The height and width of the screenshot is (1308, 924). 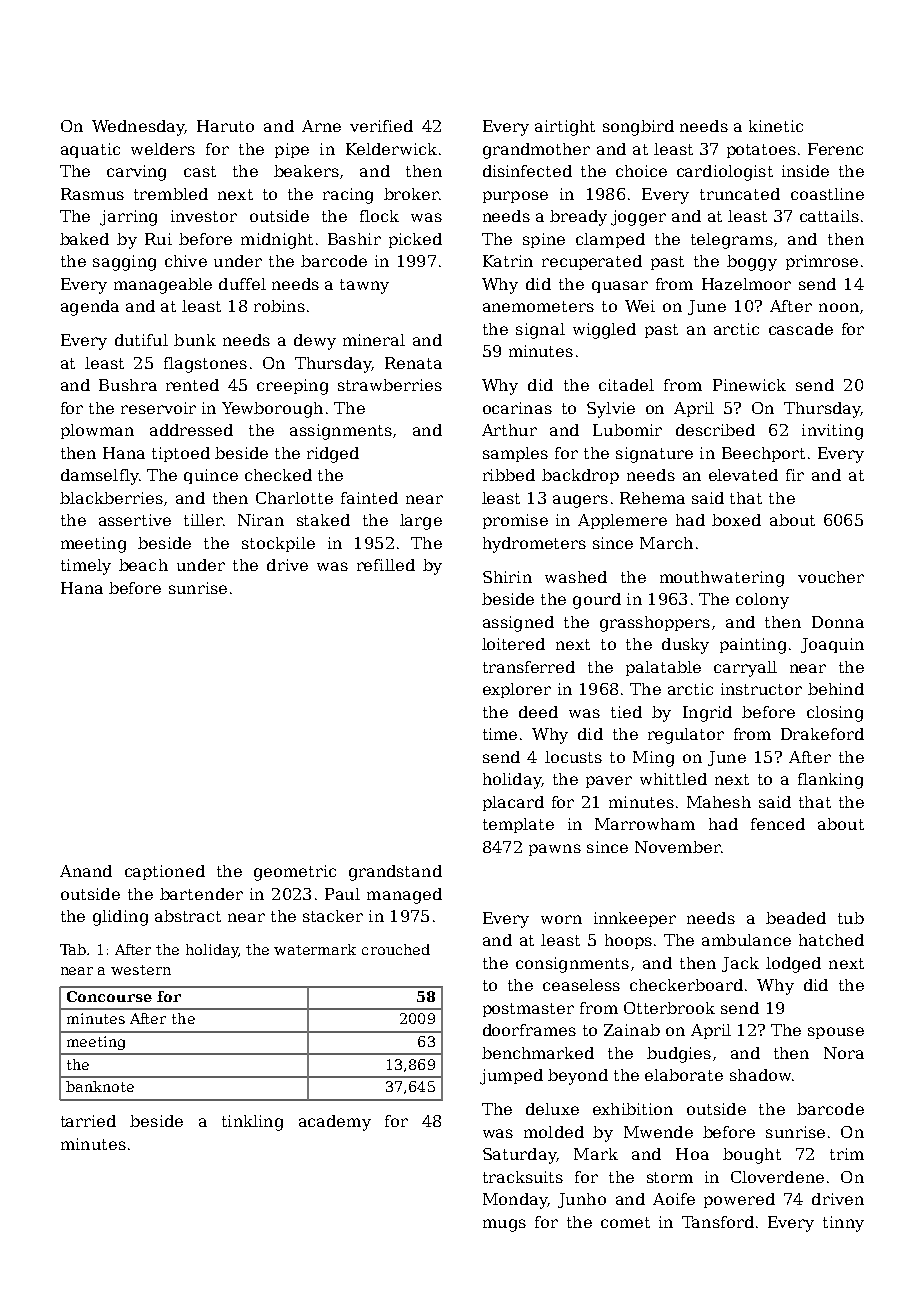 What do you see at coordinates (836, 1033) in the screenshot?
I see `spouse` at bounding box center [836, 1033].
